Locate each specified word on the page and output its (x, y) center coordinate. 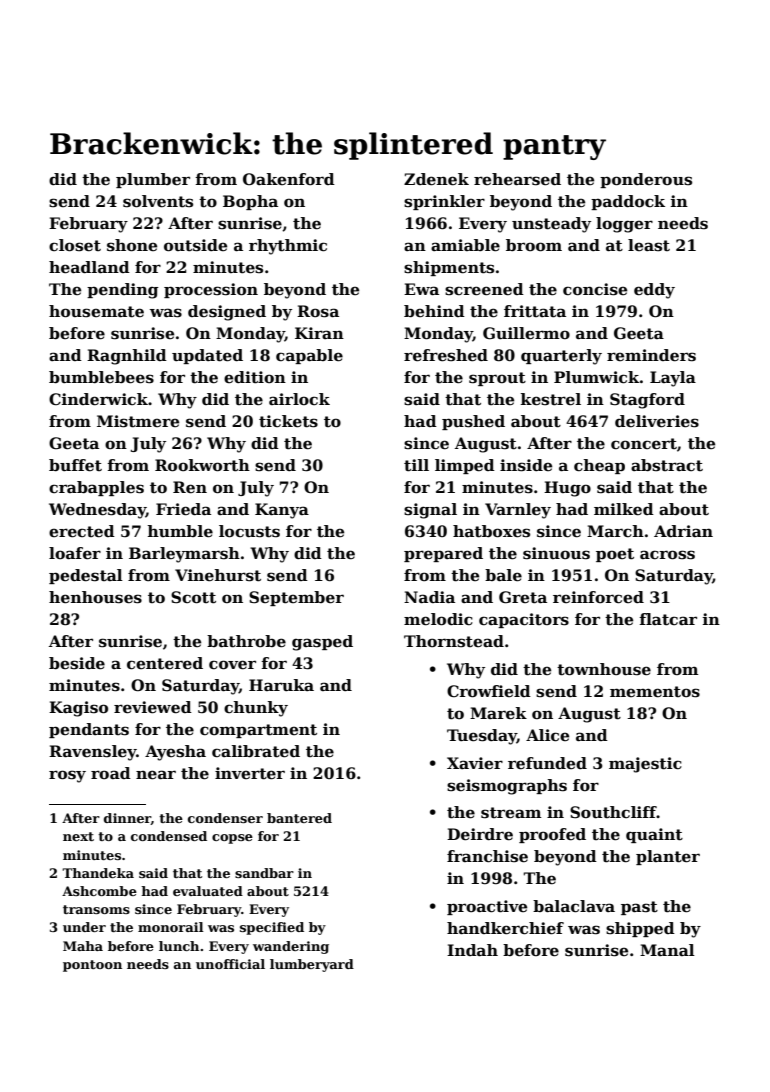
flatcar (668, 619)
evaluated (208, 891)
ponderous (646, 180)
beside (77, 663)
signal (430, 511)
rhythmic (288, 247)
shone (132, 245)
